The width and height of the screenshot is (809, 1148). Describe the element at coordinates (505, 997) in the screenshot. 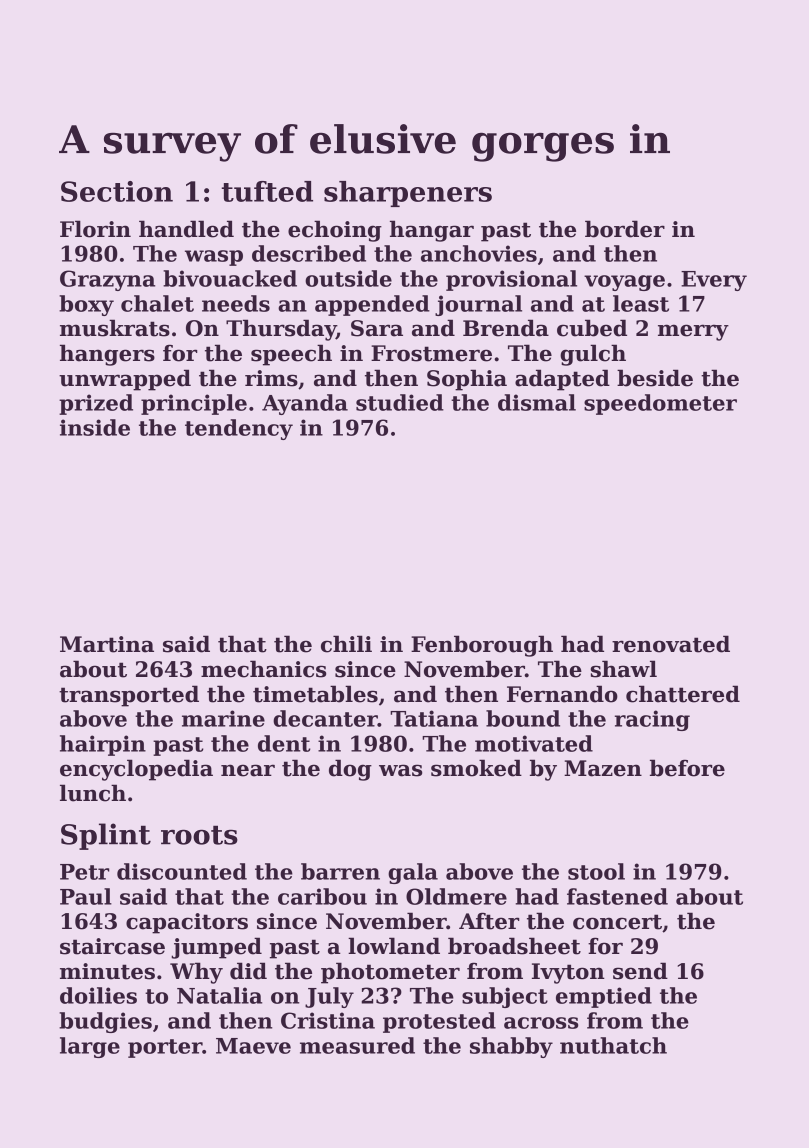

I see `subject` at that location.
